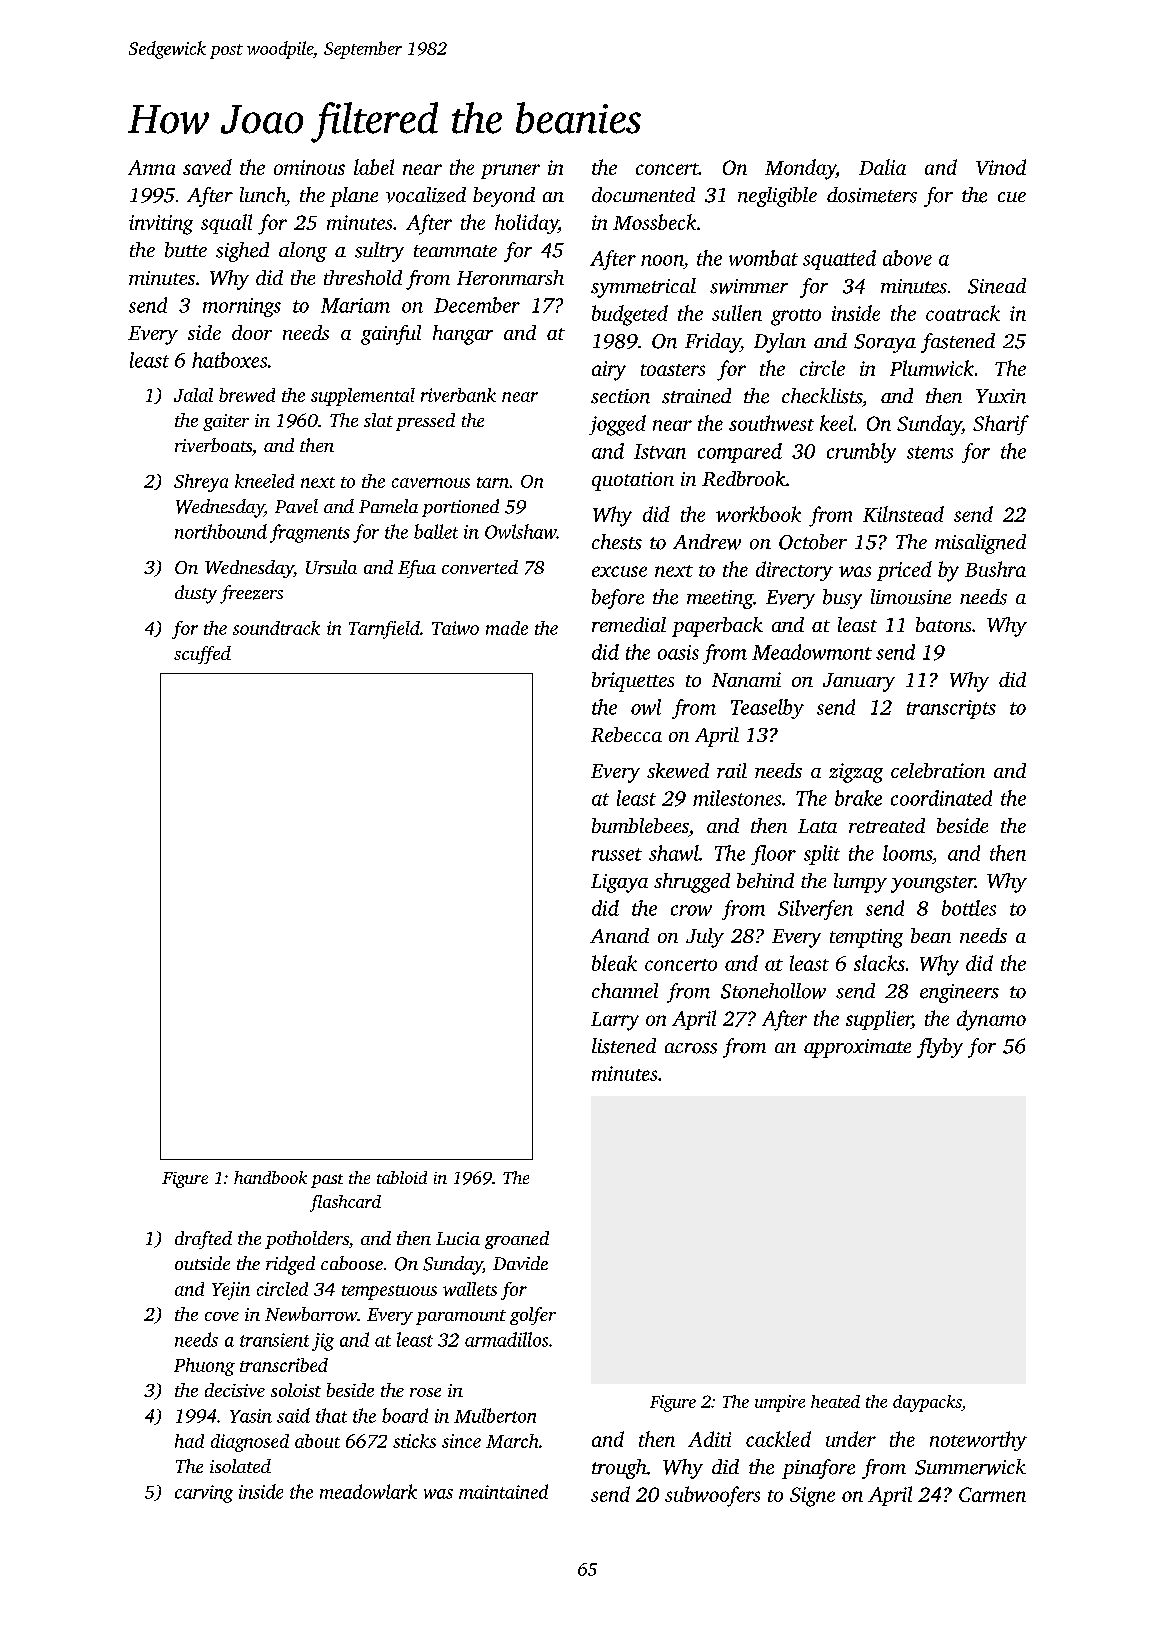  Describe the element at coordinates (310, 533) in the screenshot. I see `fragments` at that location.
